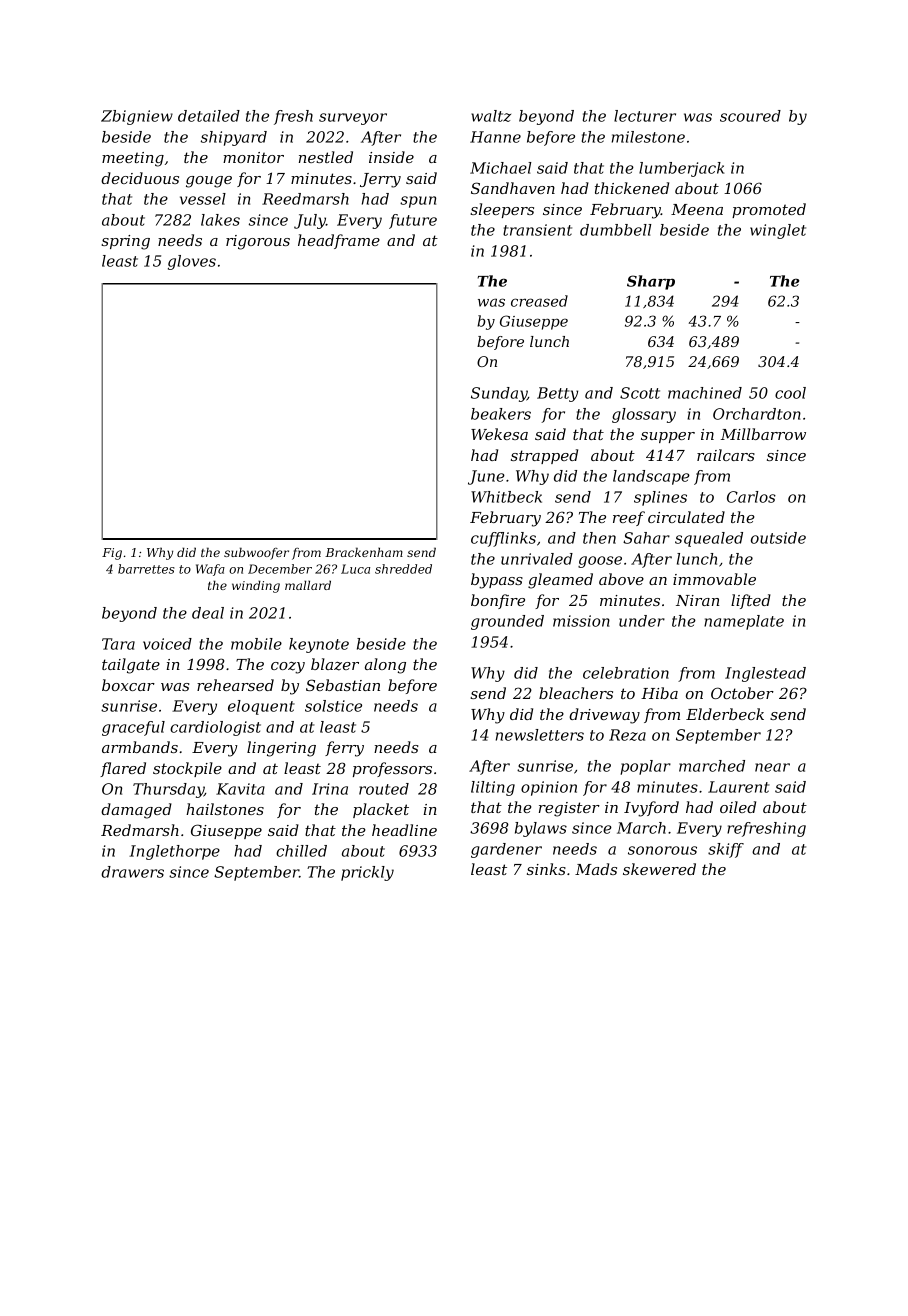  Describe the element at coordinates (501, 414) in the screenshot. I see `beakers` at that location.
